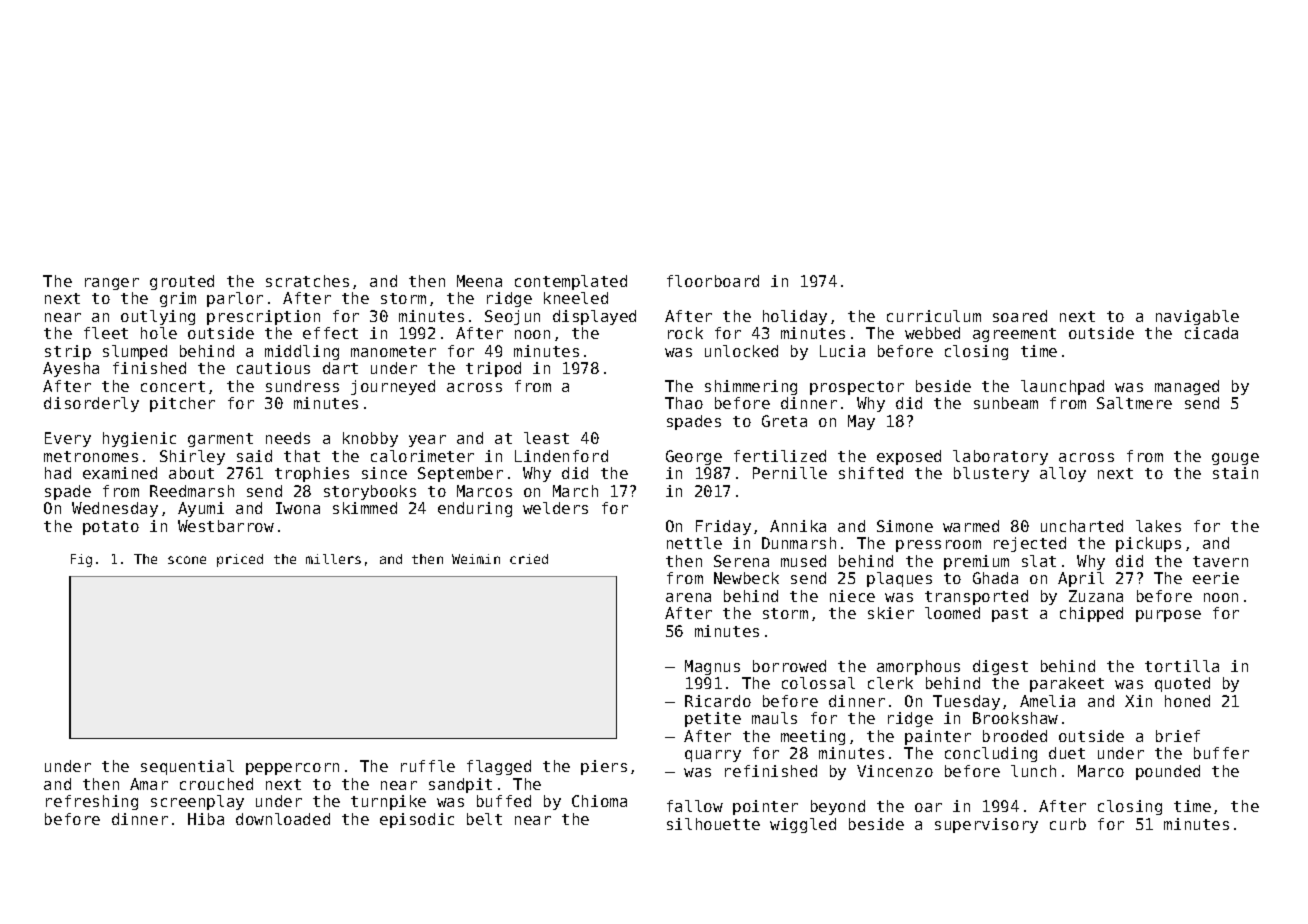 The width and height of the document is (1308, 924). Describe the element at coordinates (712, 667) in the document. I see `Magnus` at that location.
